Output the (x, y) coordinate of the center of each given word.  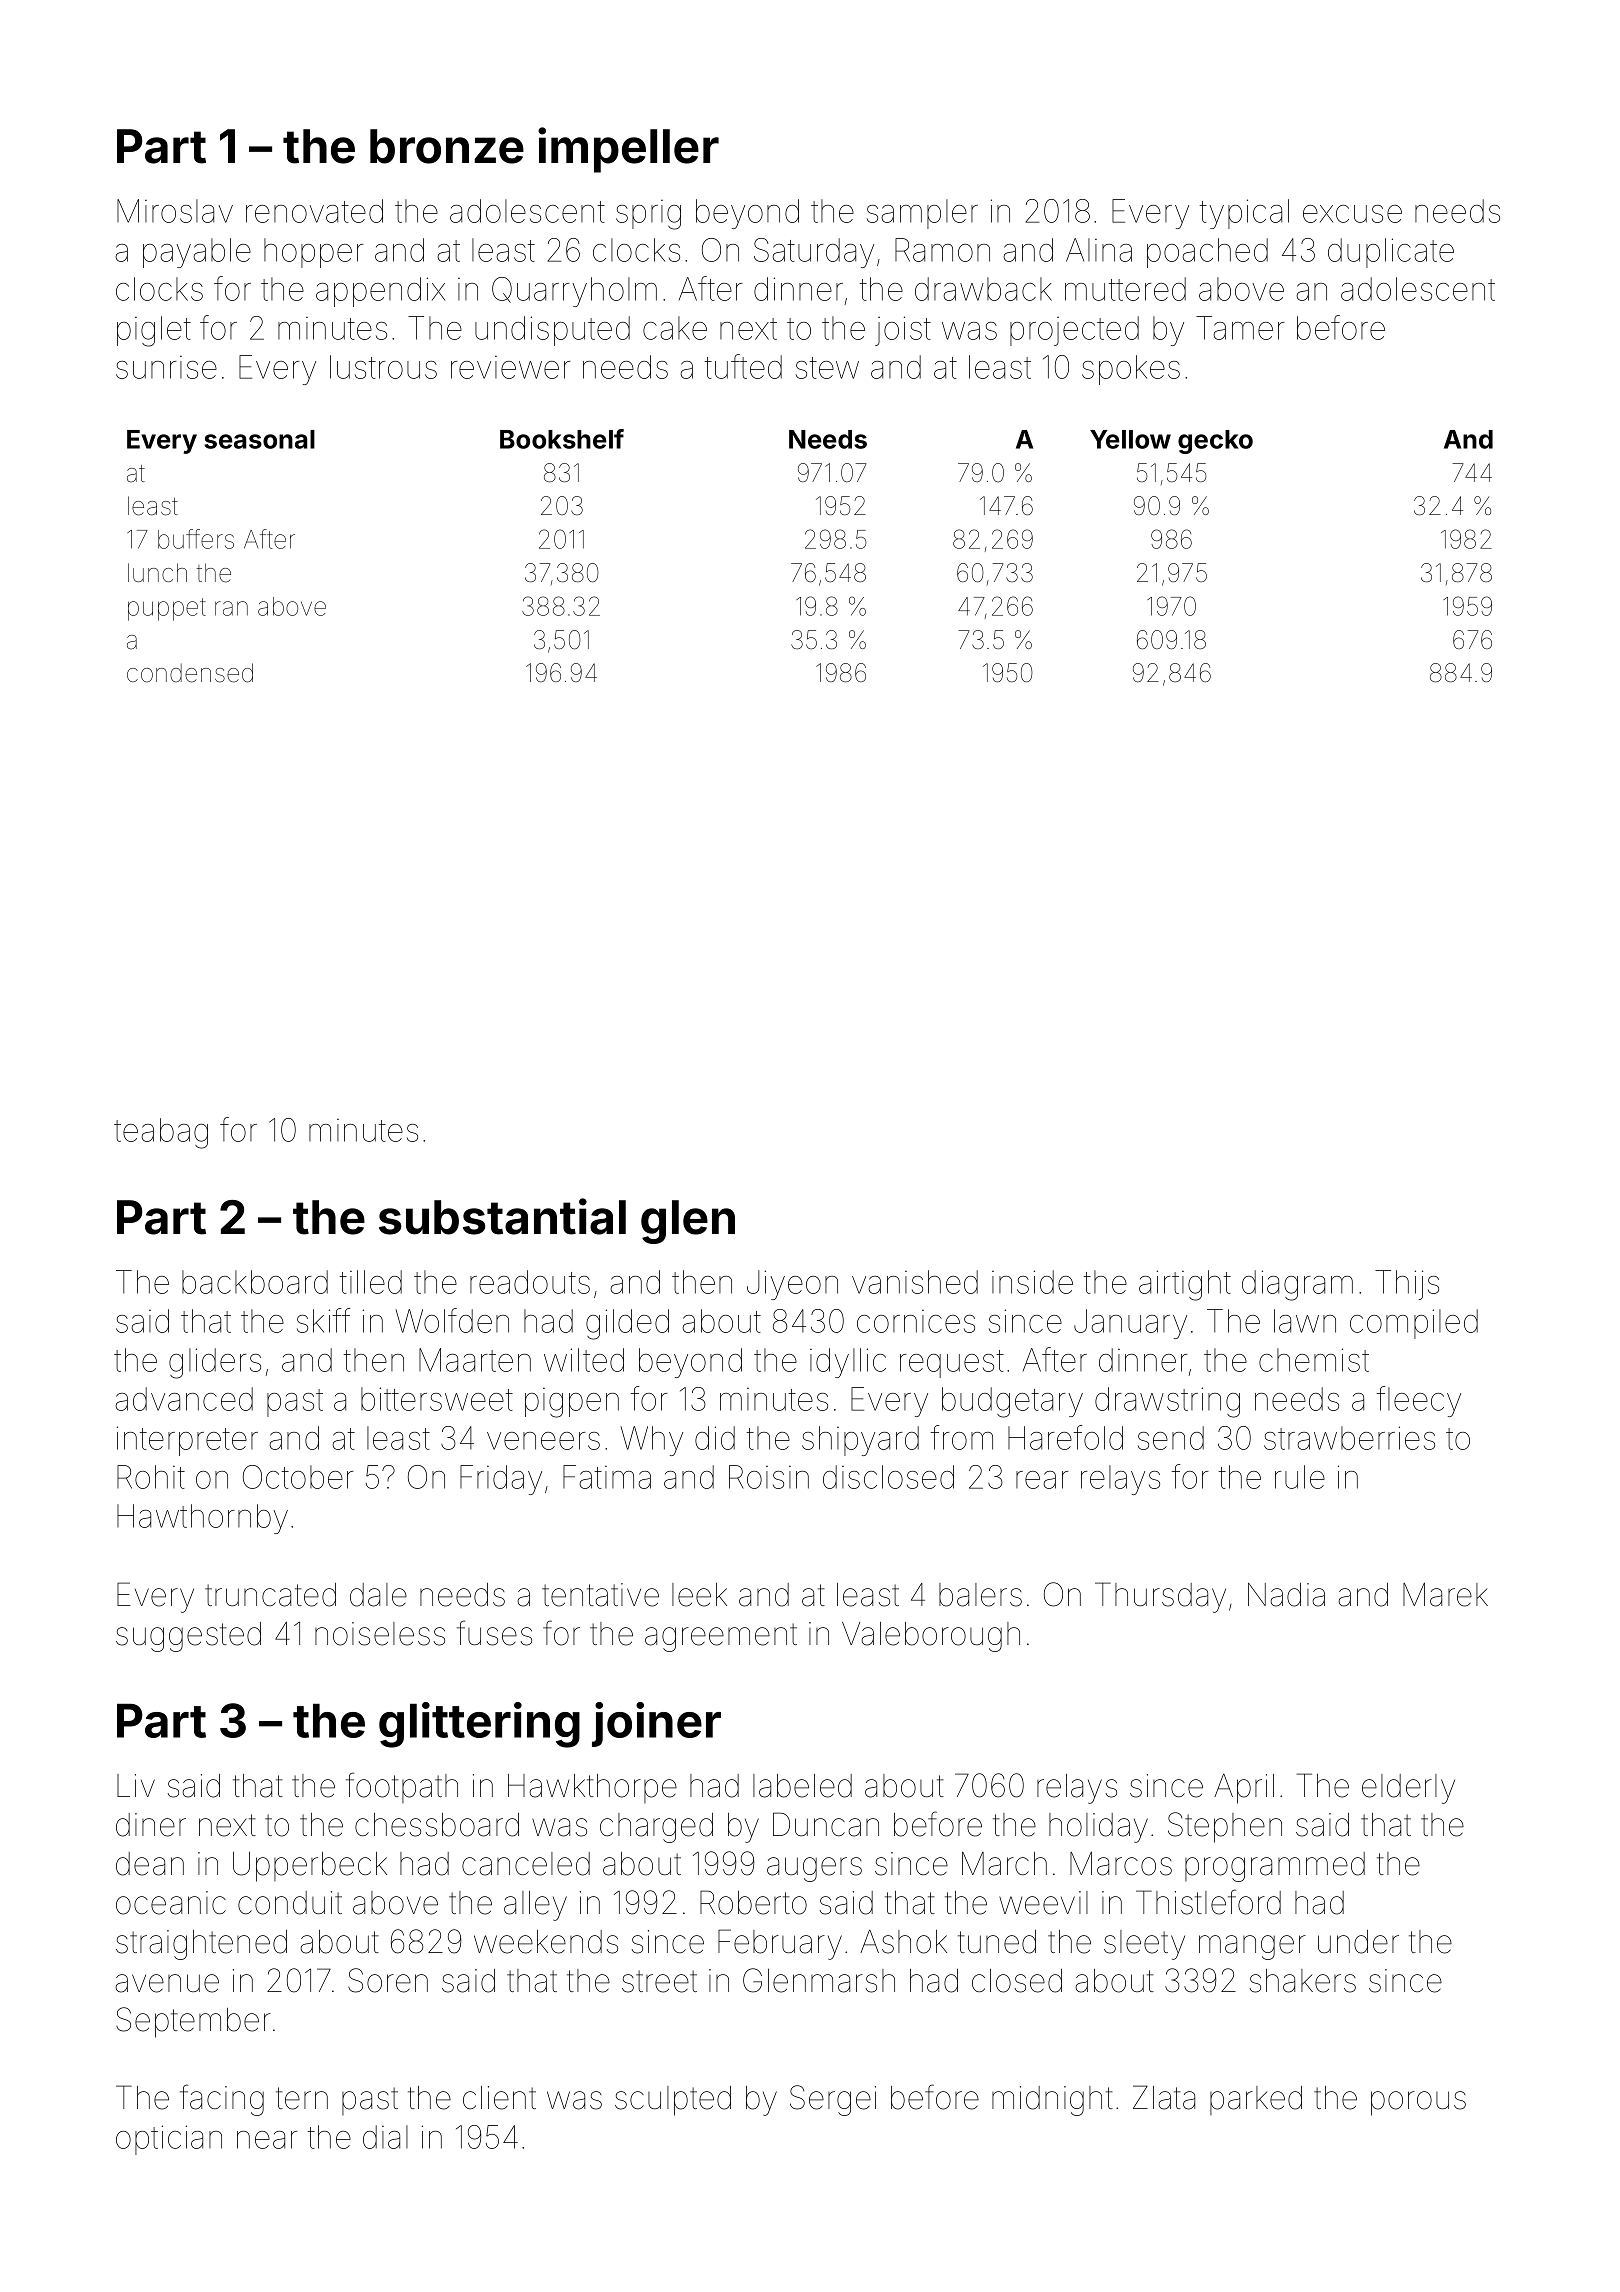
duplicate (1391, 253)
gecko (1215, 442)
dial (385, 2137)
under (1358, 1942)
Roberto (753, 1902)
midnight (1052, 2101)
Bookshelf (562, 439)
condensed (190, 673)
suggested (188, 1637)
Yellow (1130, 439)
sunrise (166, 367)
